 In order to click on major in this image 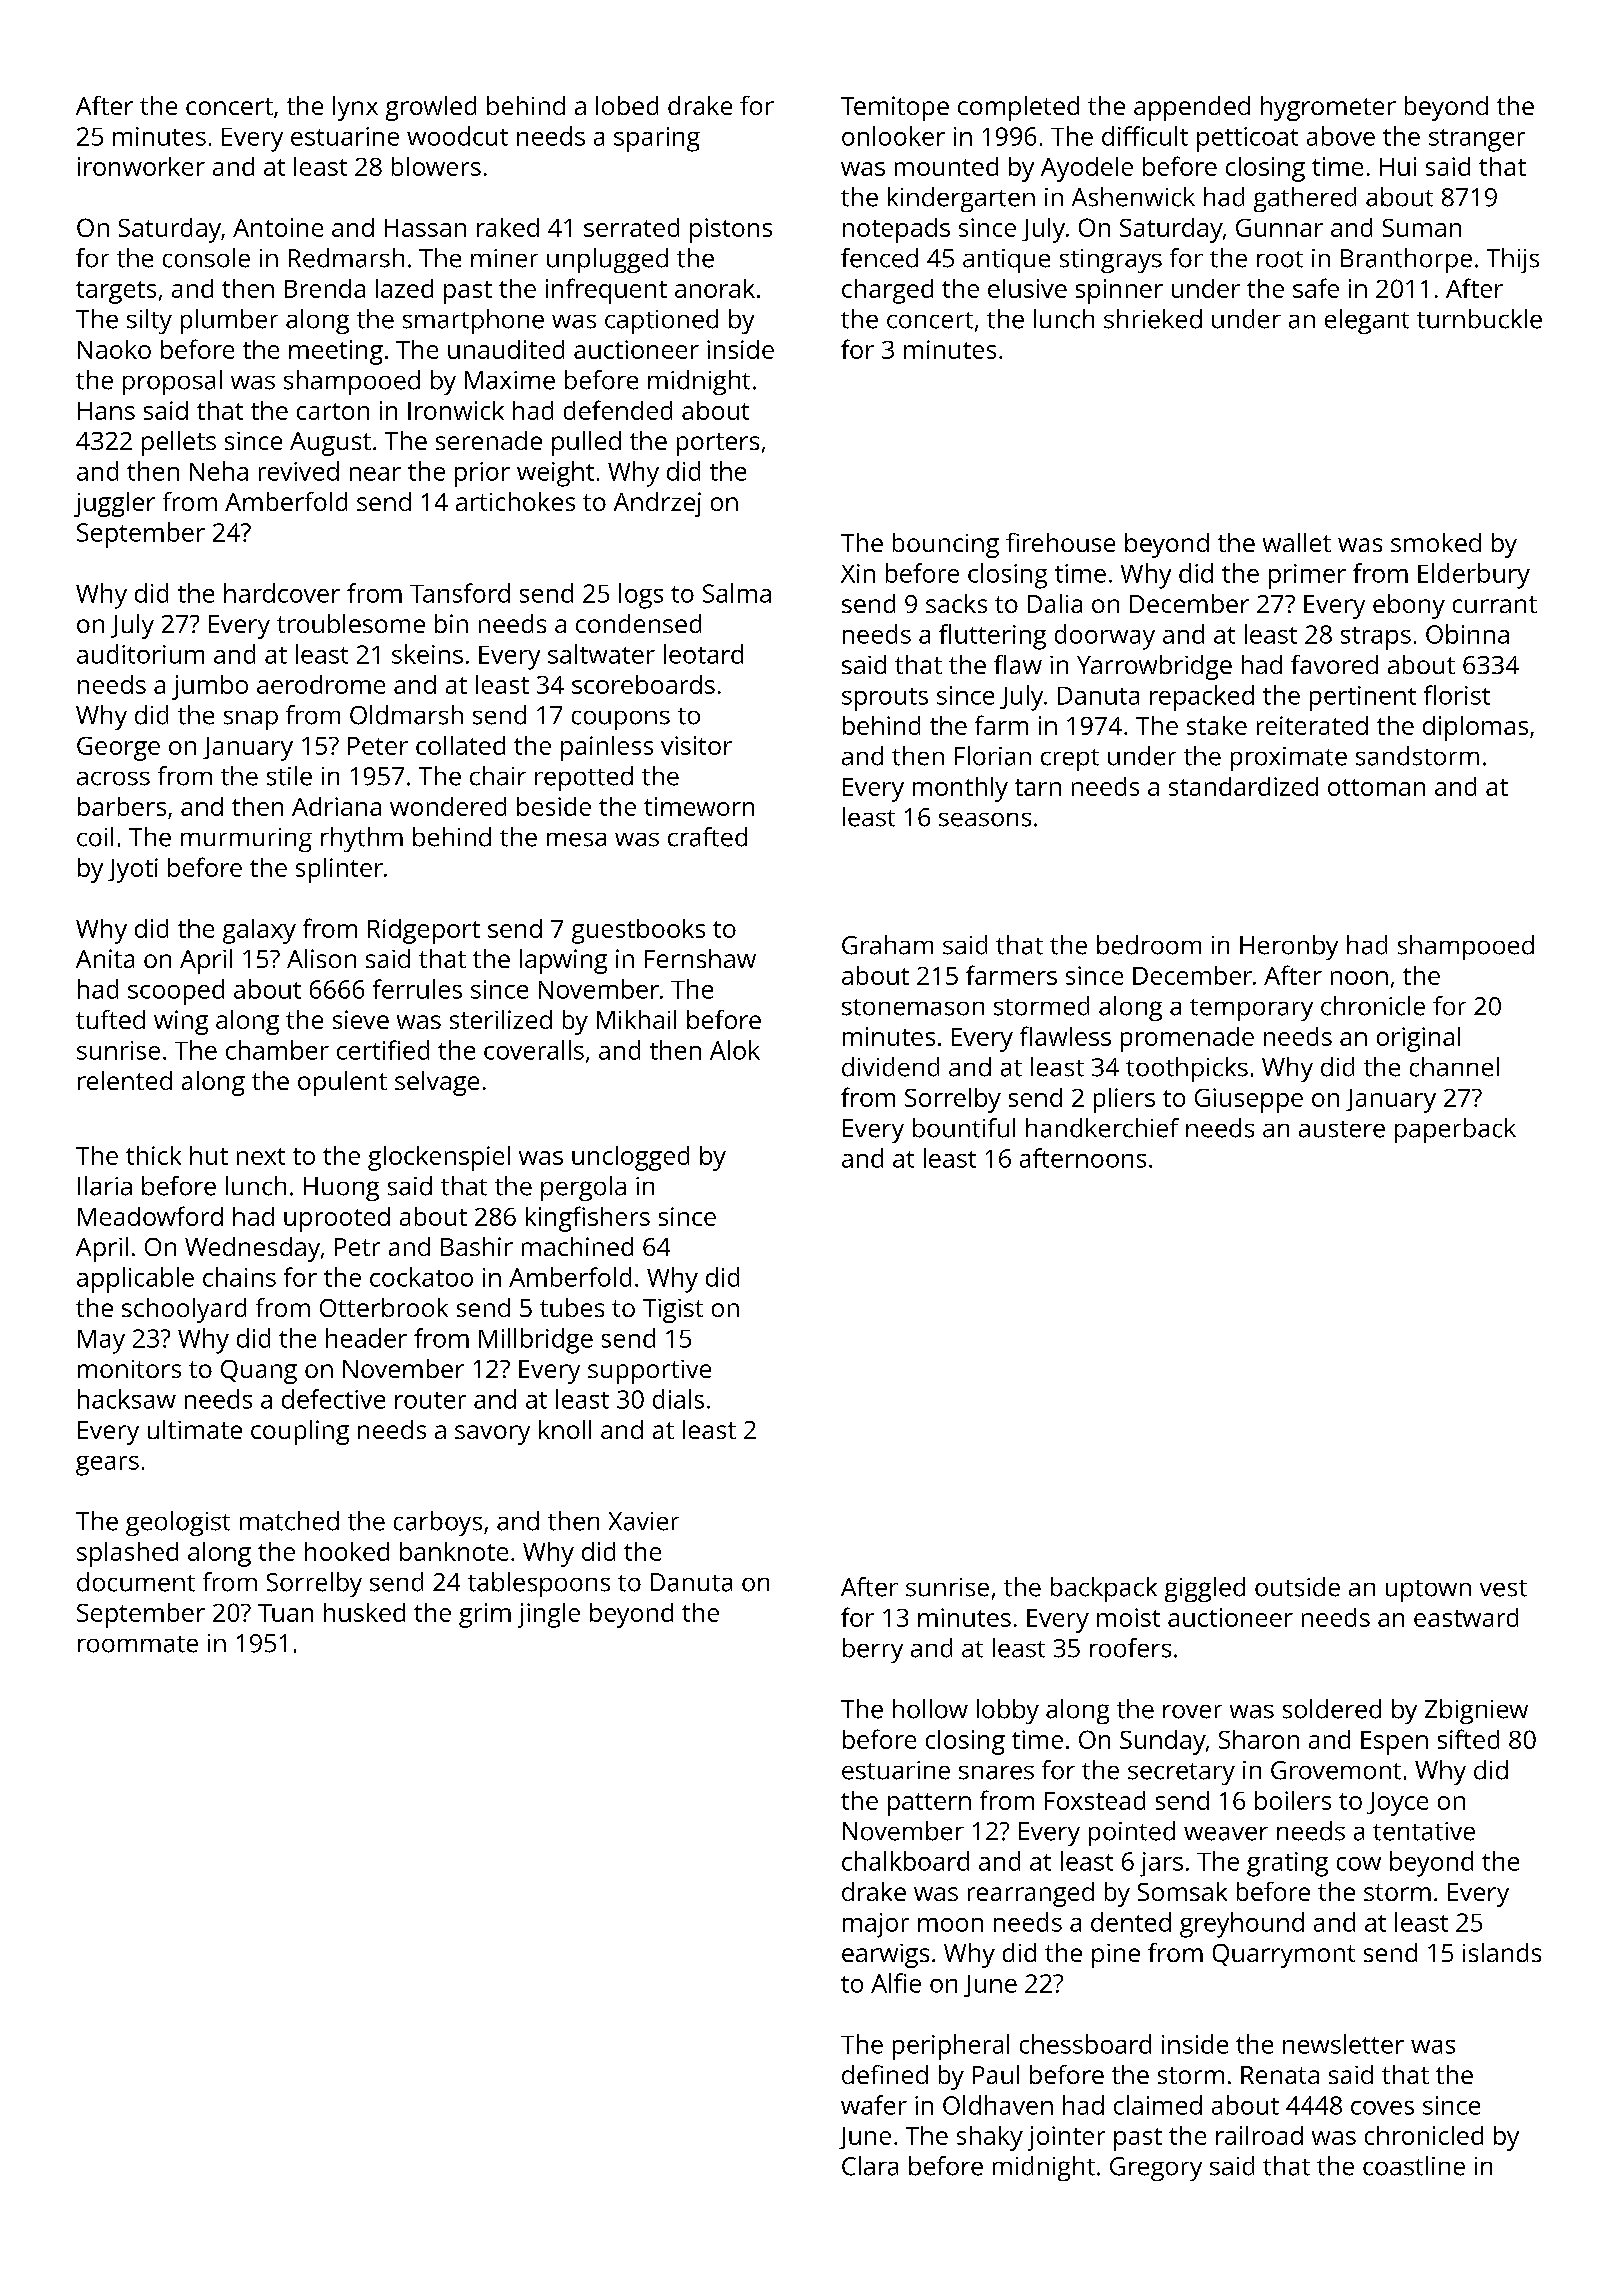, I will do `click(876, 1925)`.
